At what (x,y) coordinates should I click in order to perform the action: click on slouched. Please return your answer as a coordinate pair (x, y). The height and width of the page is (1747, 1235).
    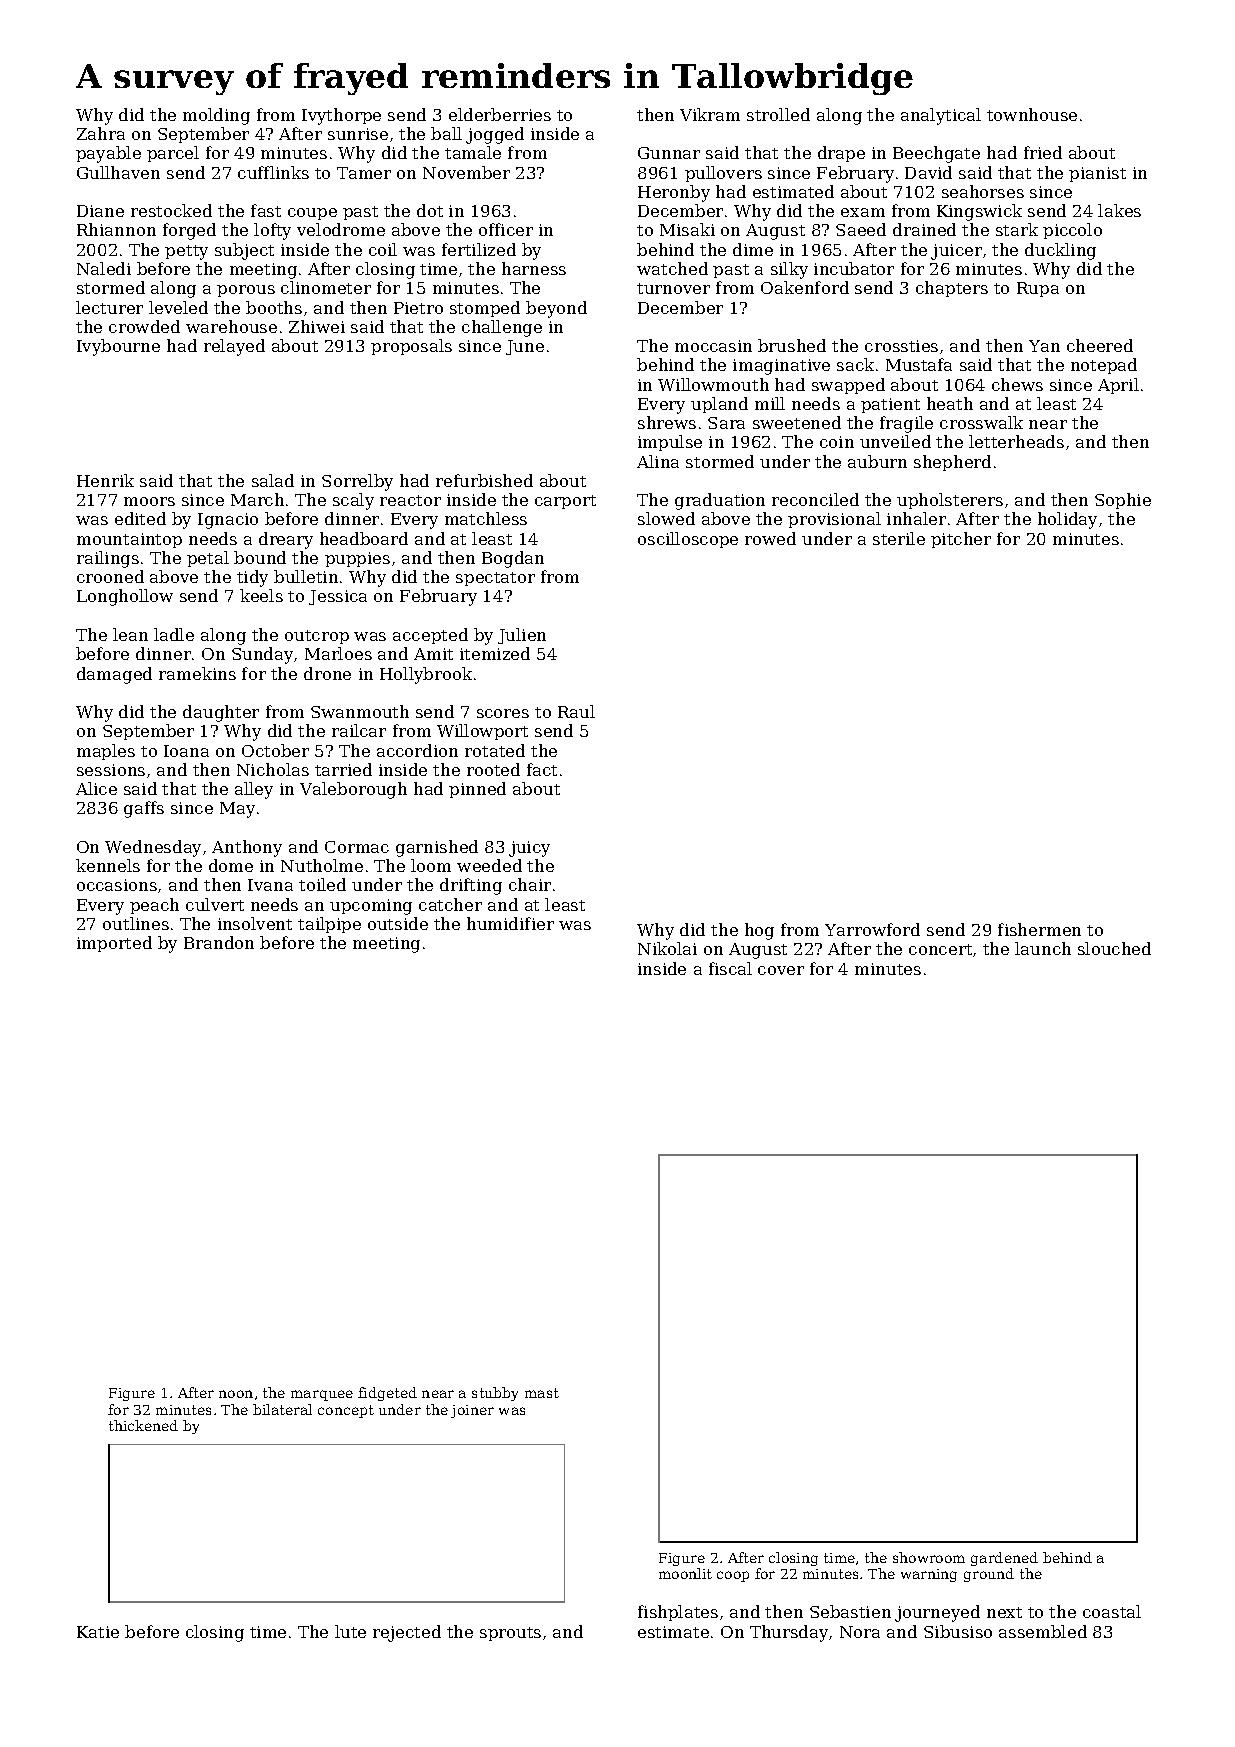
    Looking at the image, I should click on (1114, 948).
